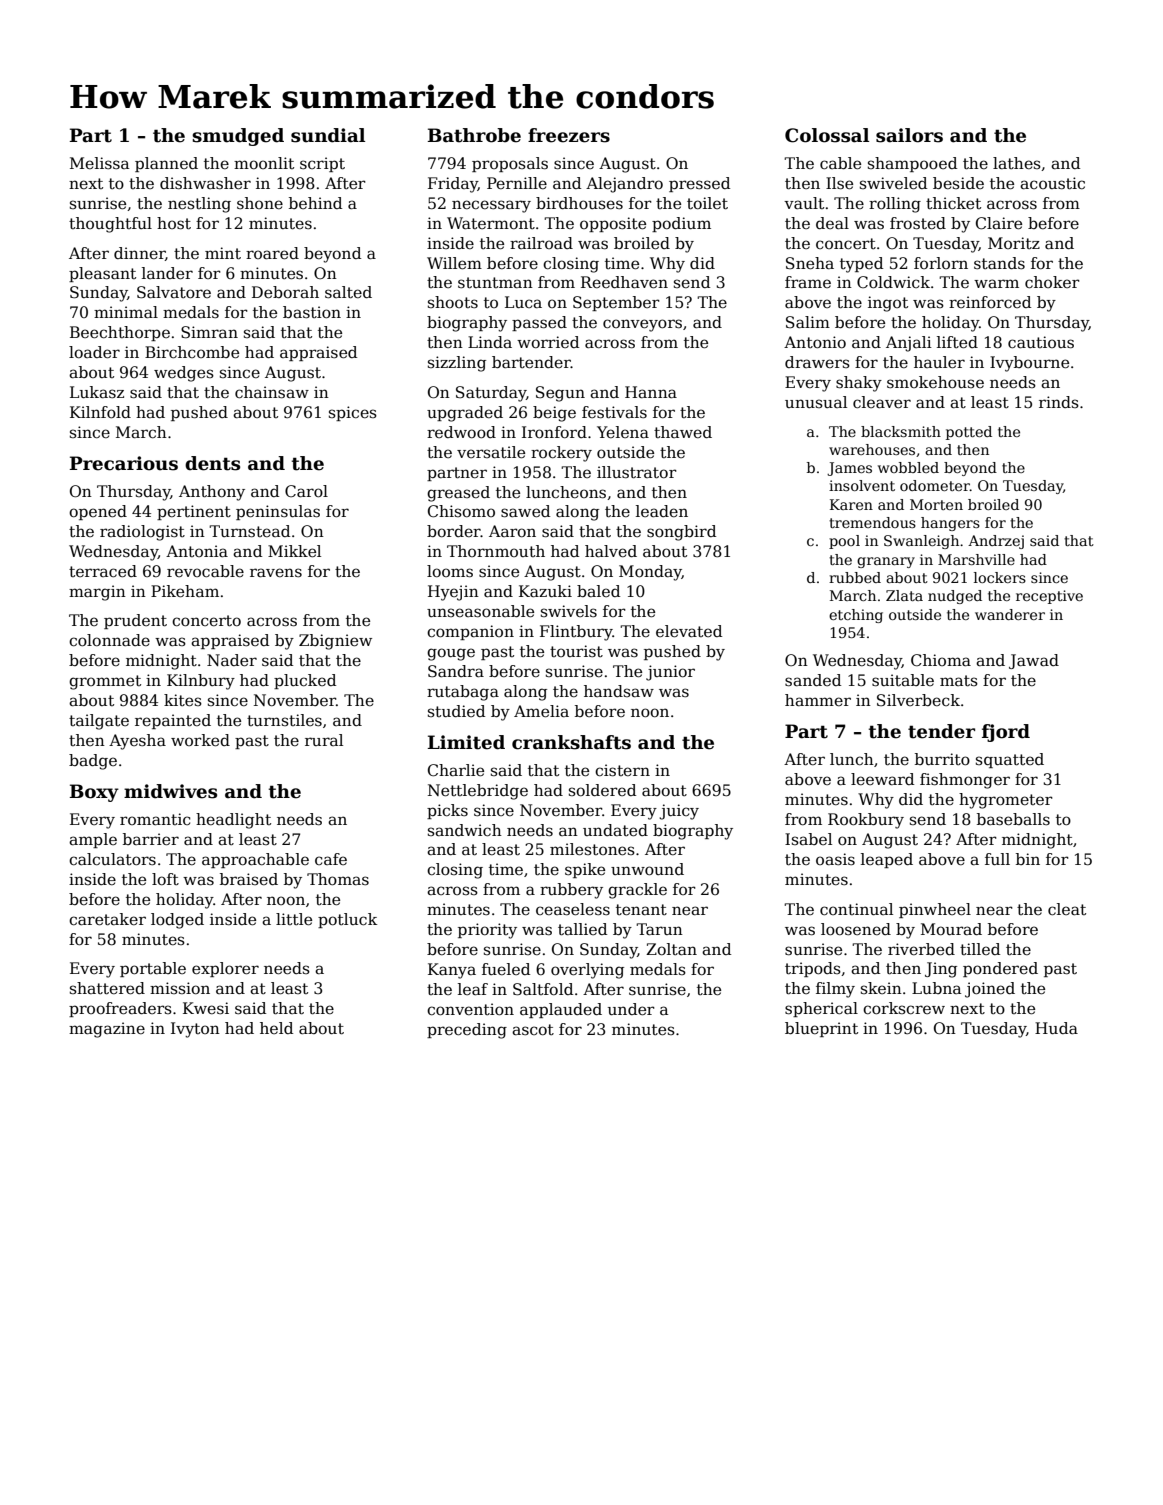  What do you see at coordinates (523, 302) in the page?
I see `Luca` at bounding box center [523, 302].
